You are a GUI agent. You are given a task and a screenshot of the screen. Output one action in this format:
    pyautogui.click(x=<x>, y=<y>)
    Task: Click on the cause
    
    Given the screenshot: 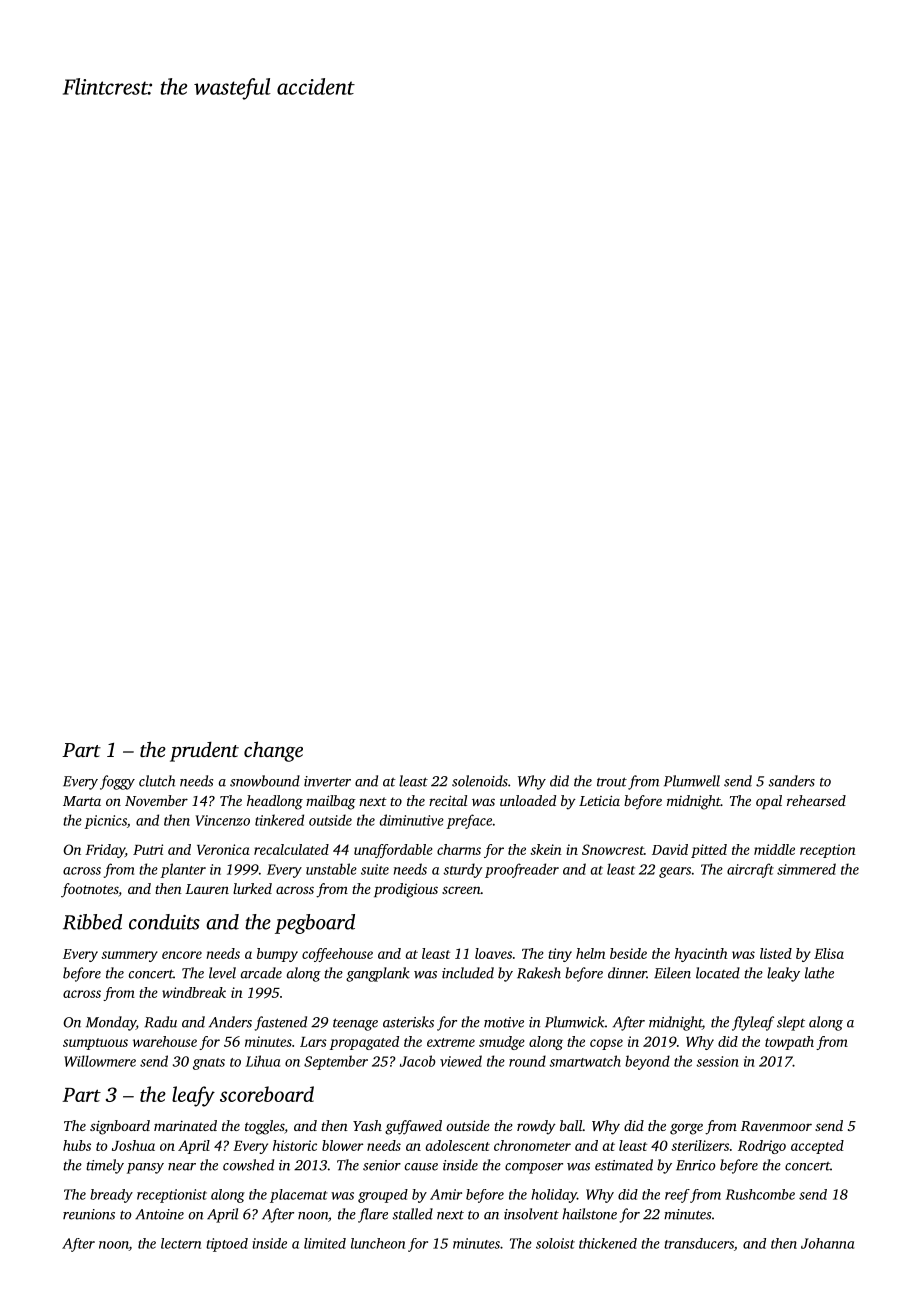 What is the action you would take?
    pyautogui.click(x=421, y=1167)
